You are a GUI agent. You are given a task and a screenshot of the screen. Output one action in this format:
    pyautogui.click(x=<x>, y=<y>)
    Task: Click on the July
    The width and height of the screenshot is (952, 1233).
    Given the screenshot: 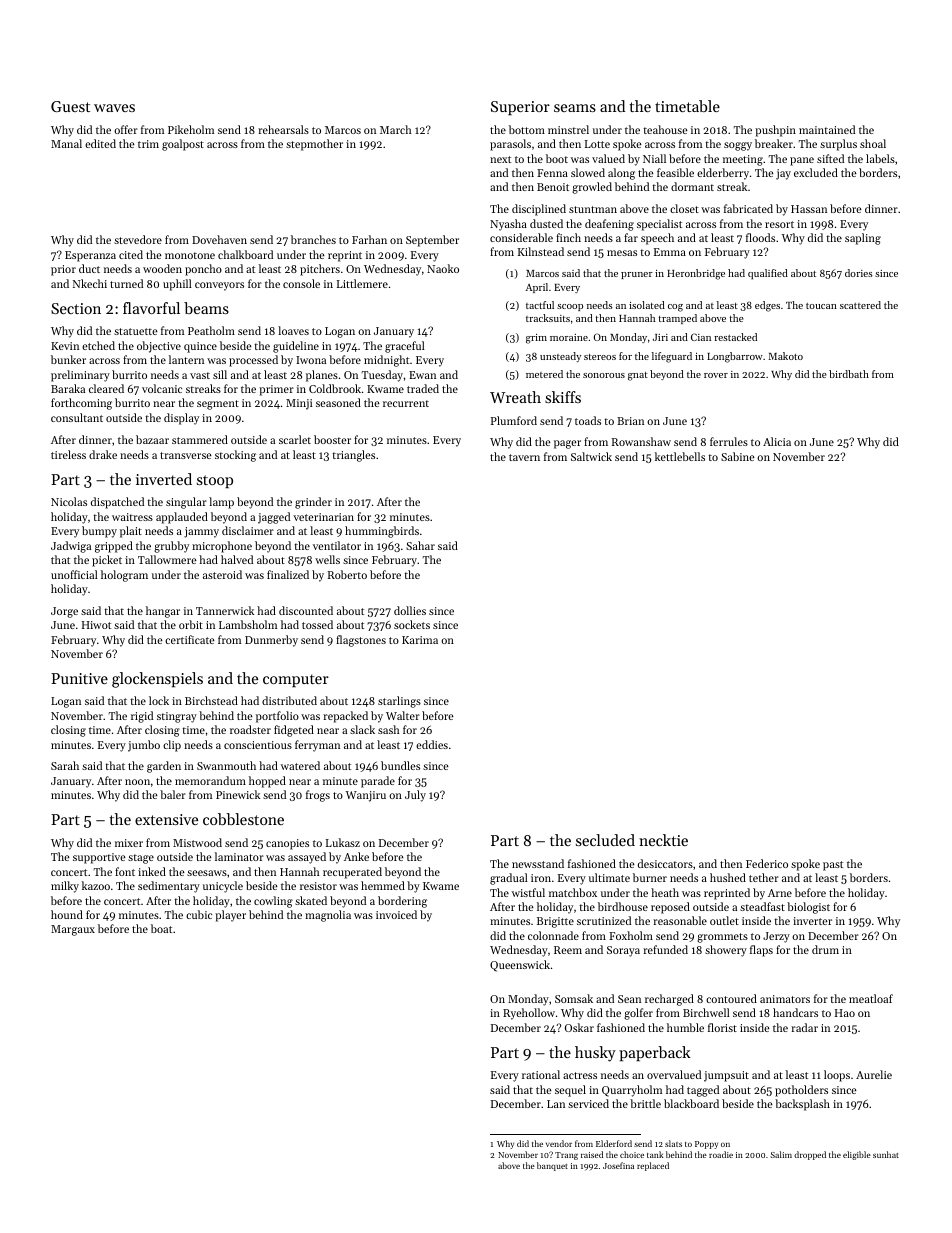 What is the action you would take?
    pyautogui.click(x=415, y=796)
